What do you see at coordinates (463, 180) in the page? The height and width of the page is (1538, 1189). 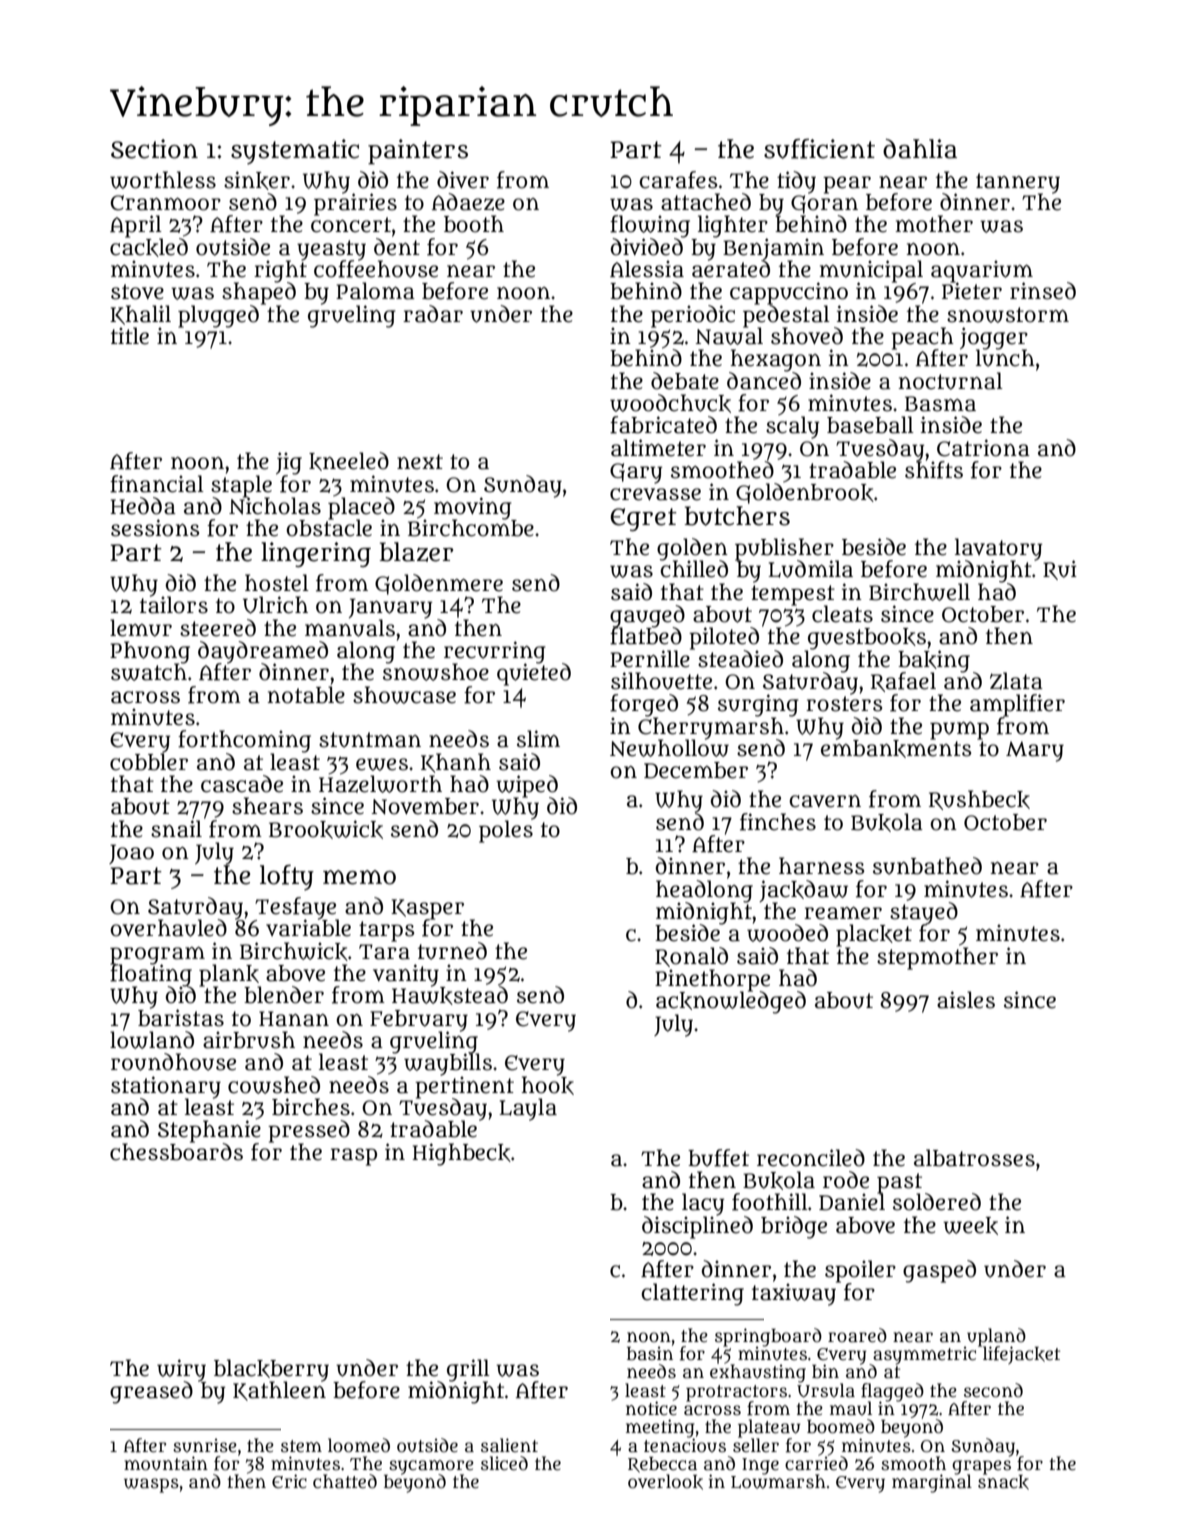 I see `diver` at bounding box center [463, 180].
